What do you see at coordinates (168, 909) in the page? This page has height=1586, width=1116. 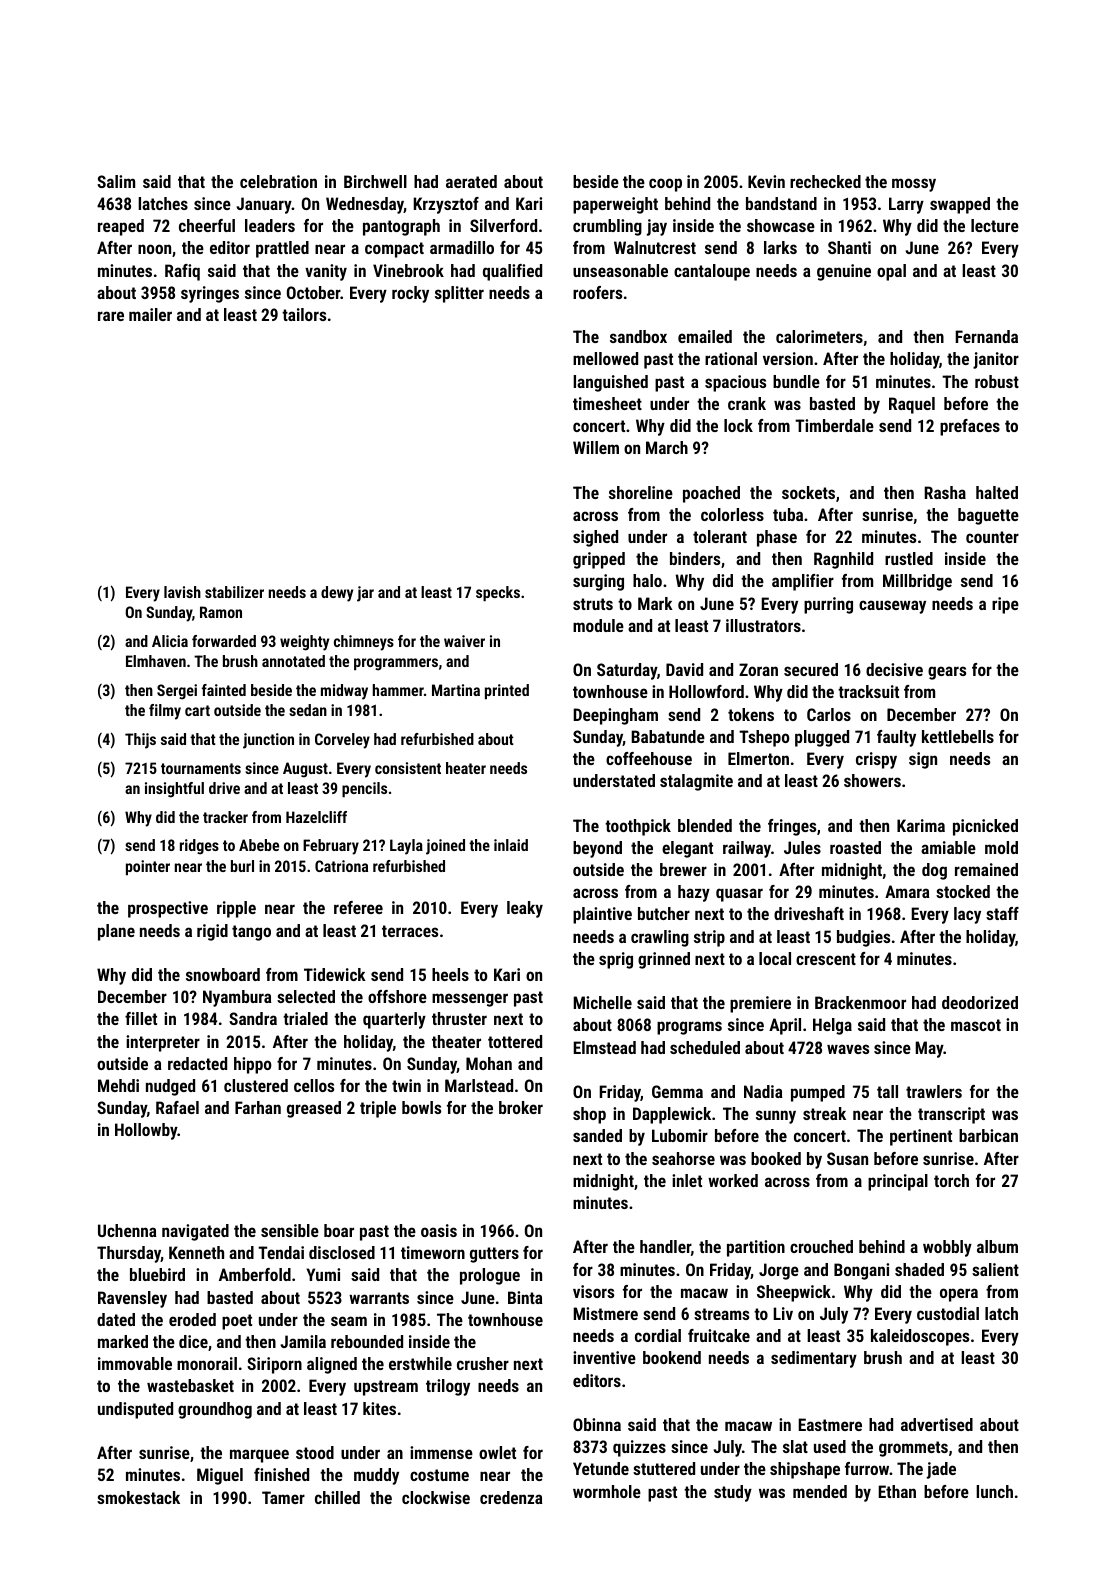 I see `prospective` at bounding box center [168, 909].
